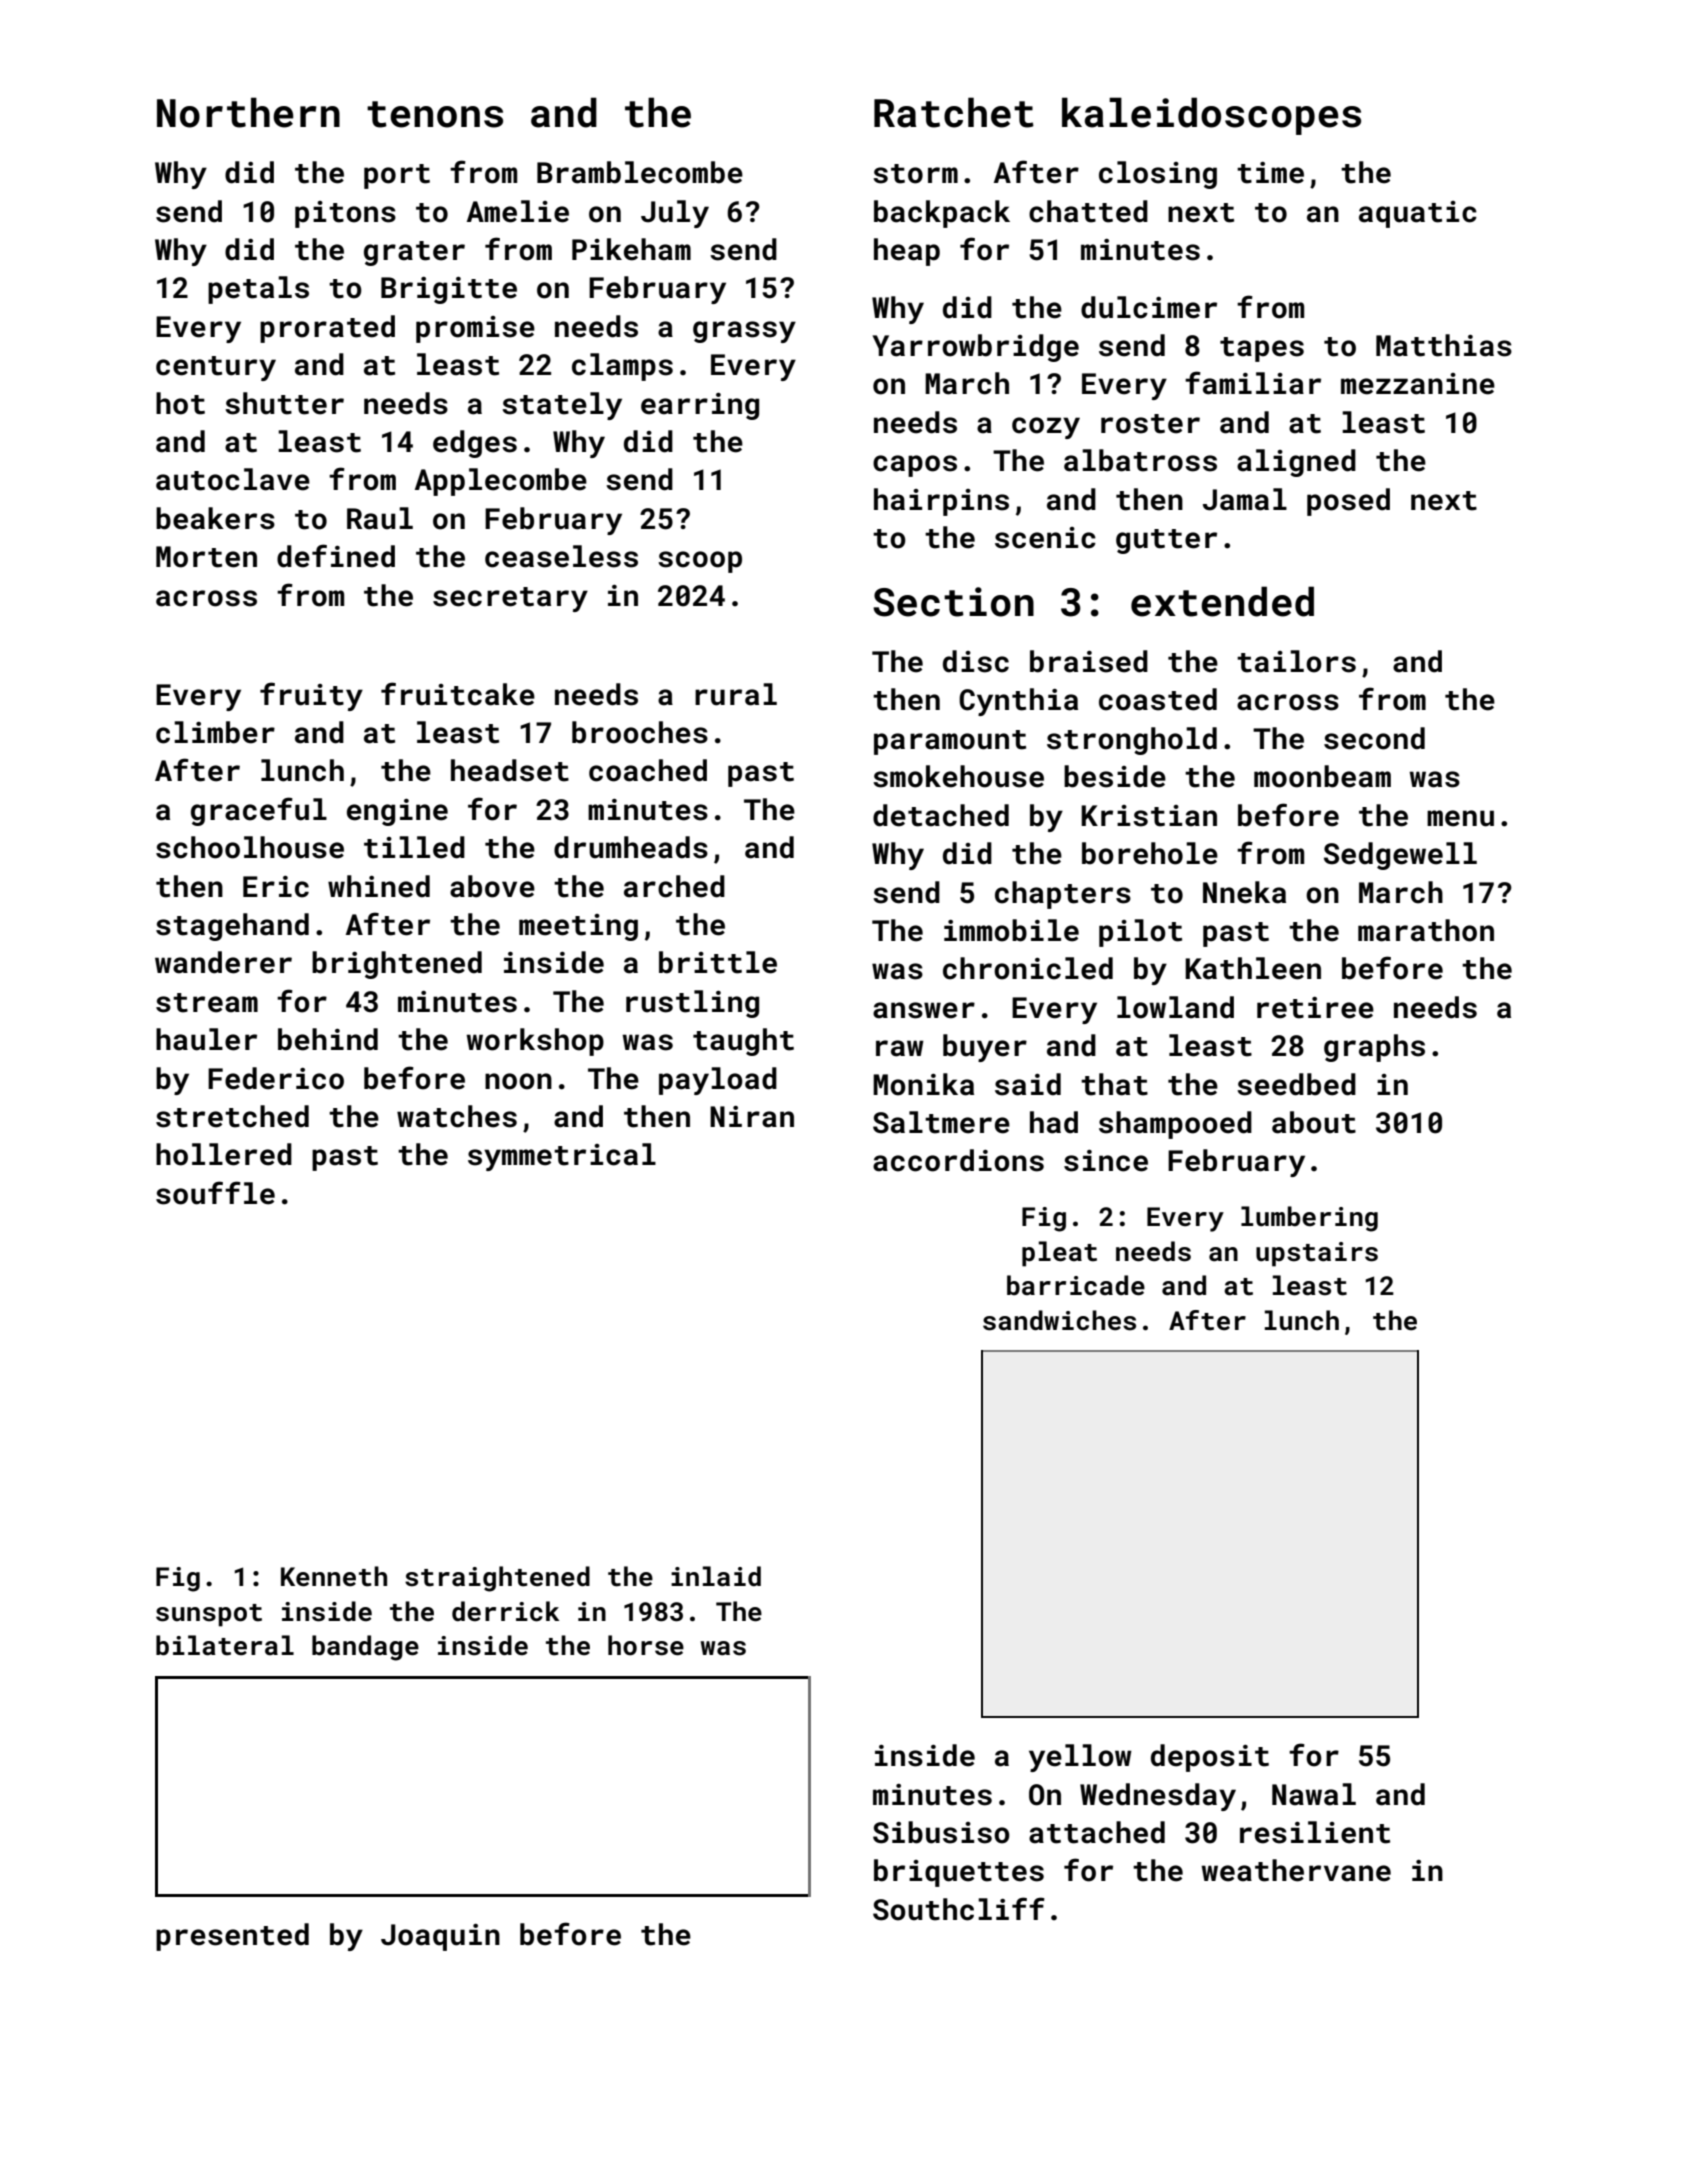 Image resolution: width=1683 pixels, height=2178 pixels. Describe the element at coordinates (1059, 1320) in the page. I see `sandwiches` at that location.
